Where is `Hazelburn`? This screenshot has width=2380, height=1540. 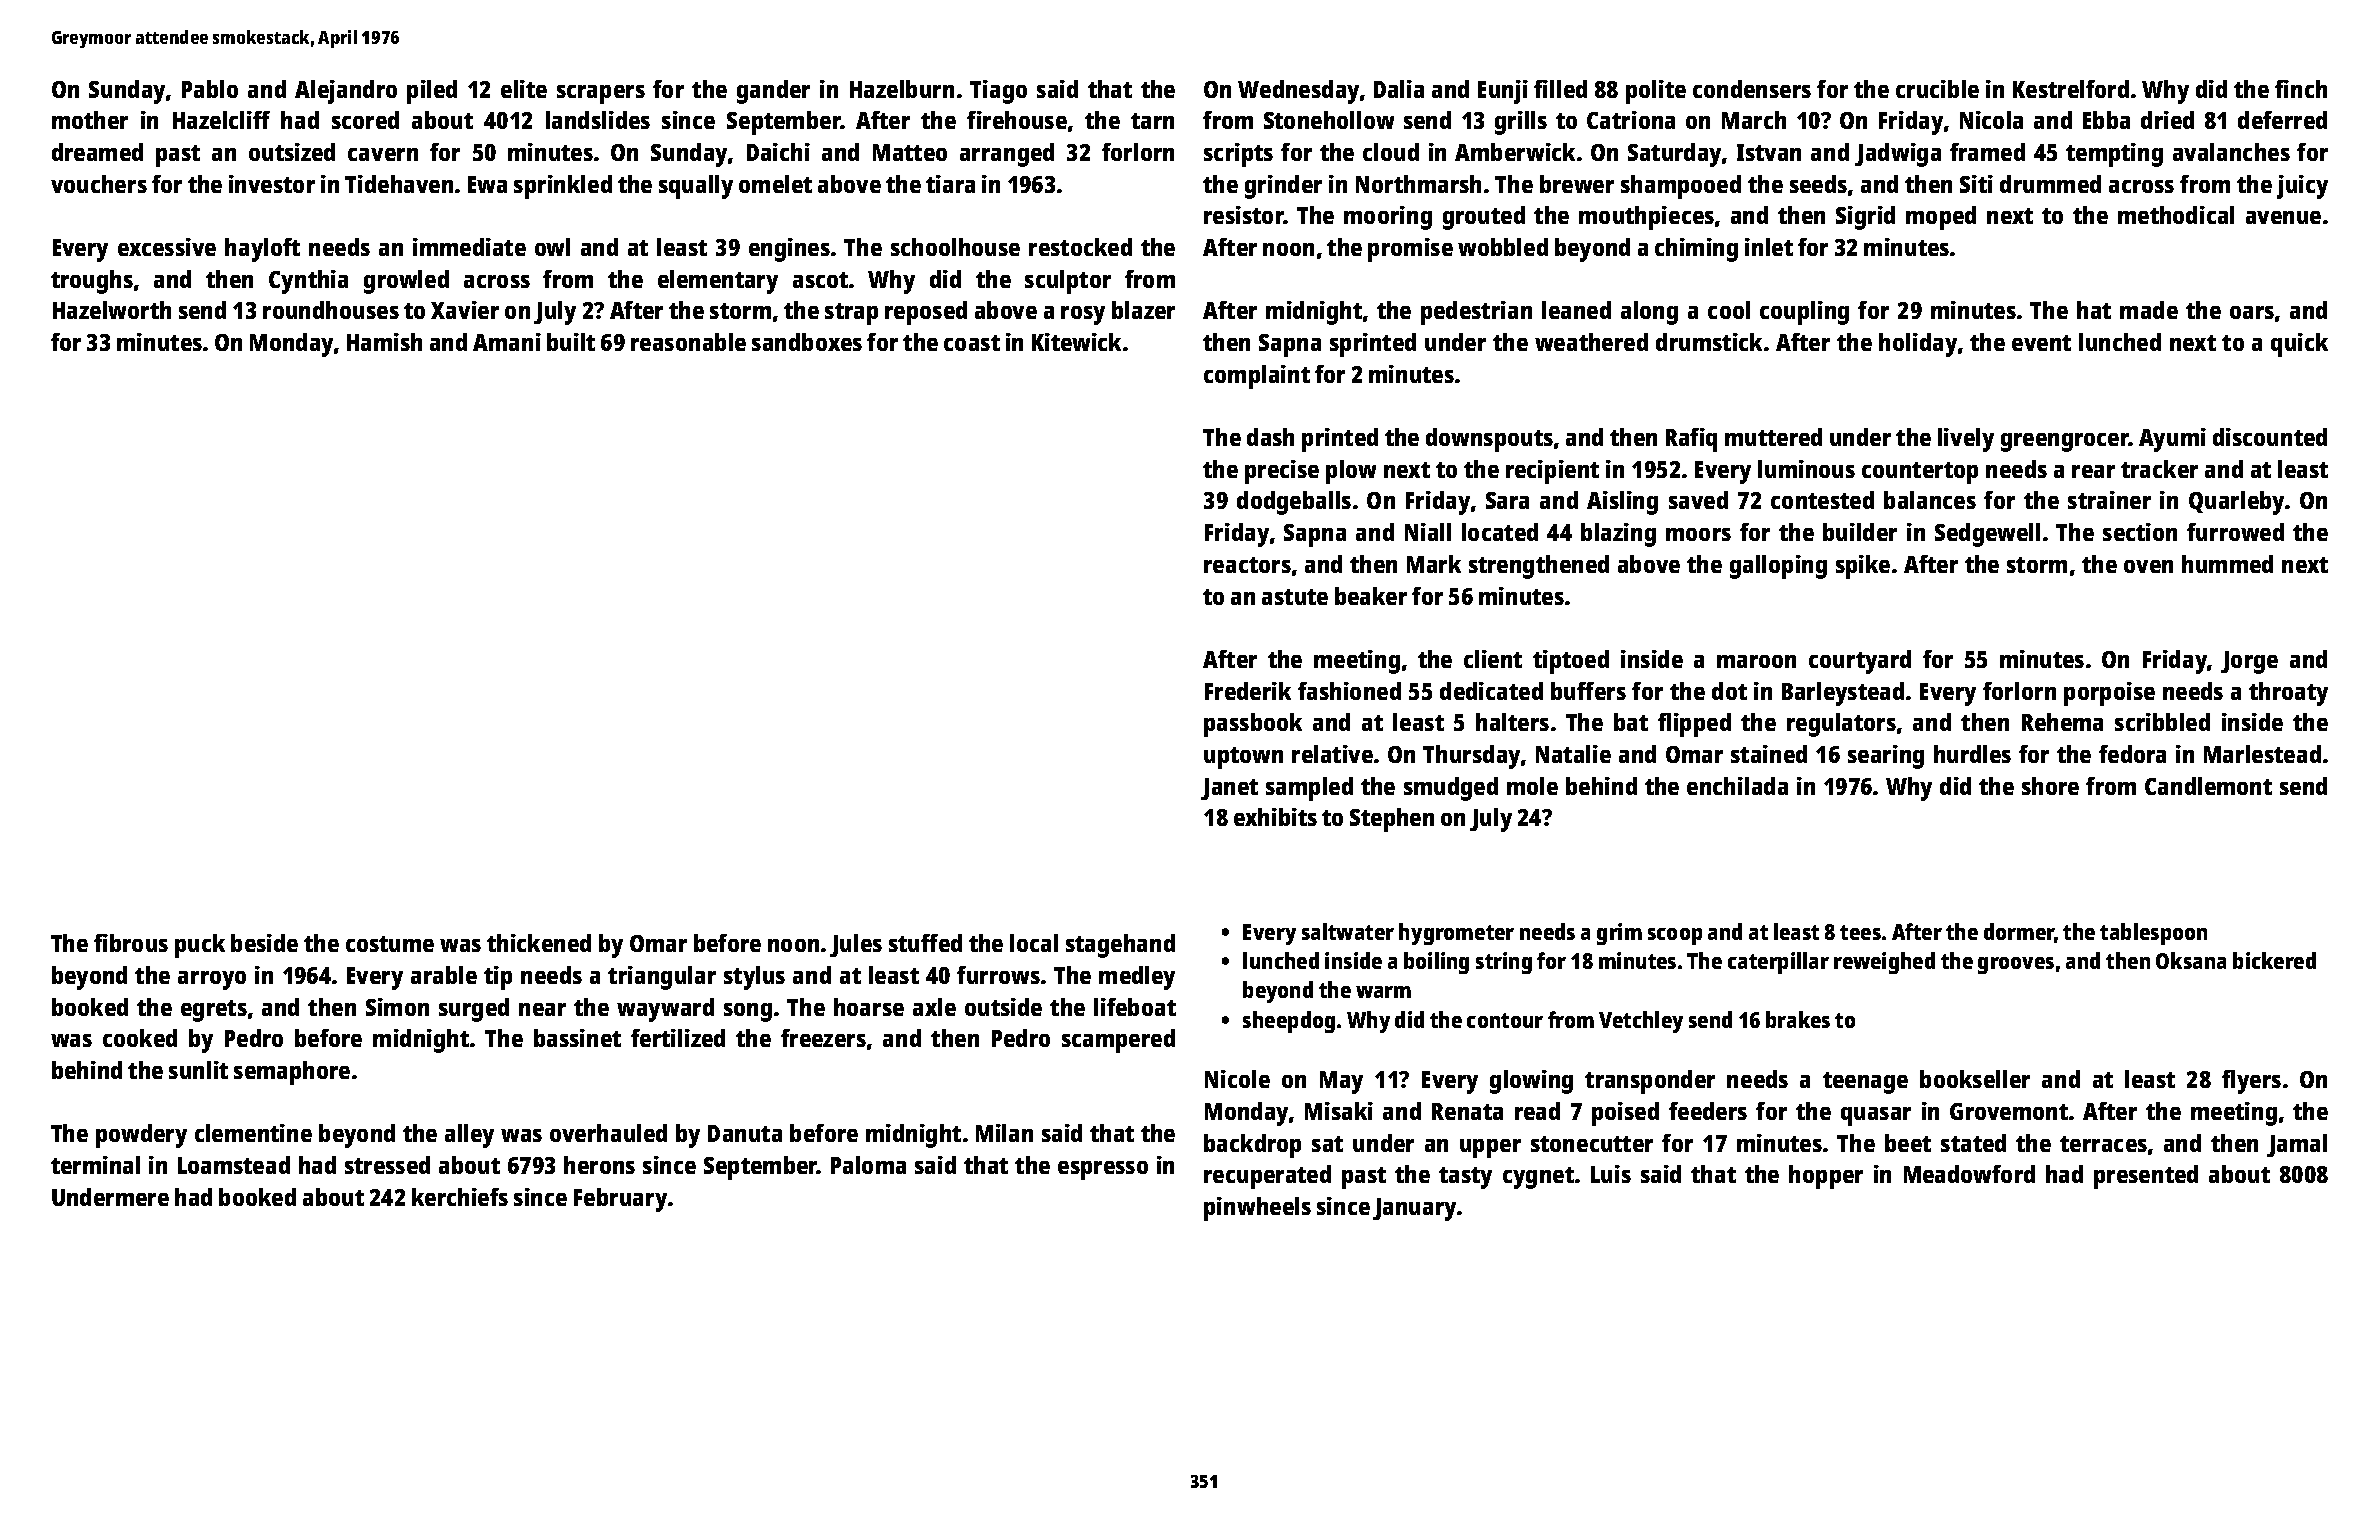
Hazelburn is located at coordinates (902, 89).
